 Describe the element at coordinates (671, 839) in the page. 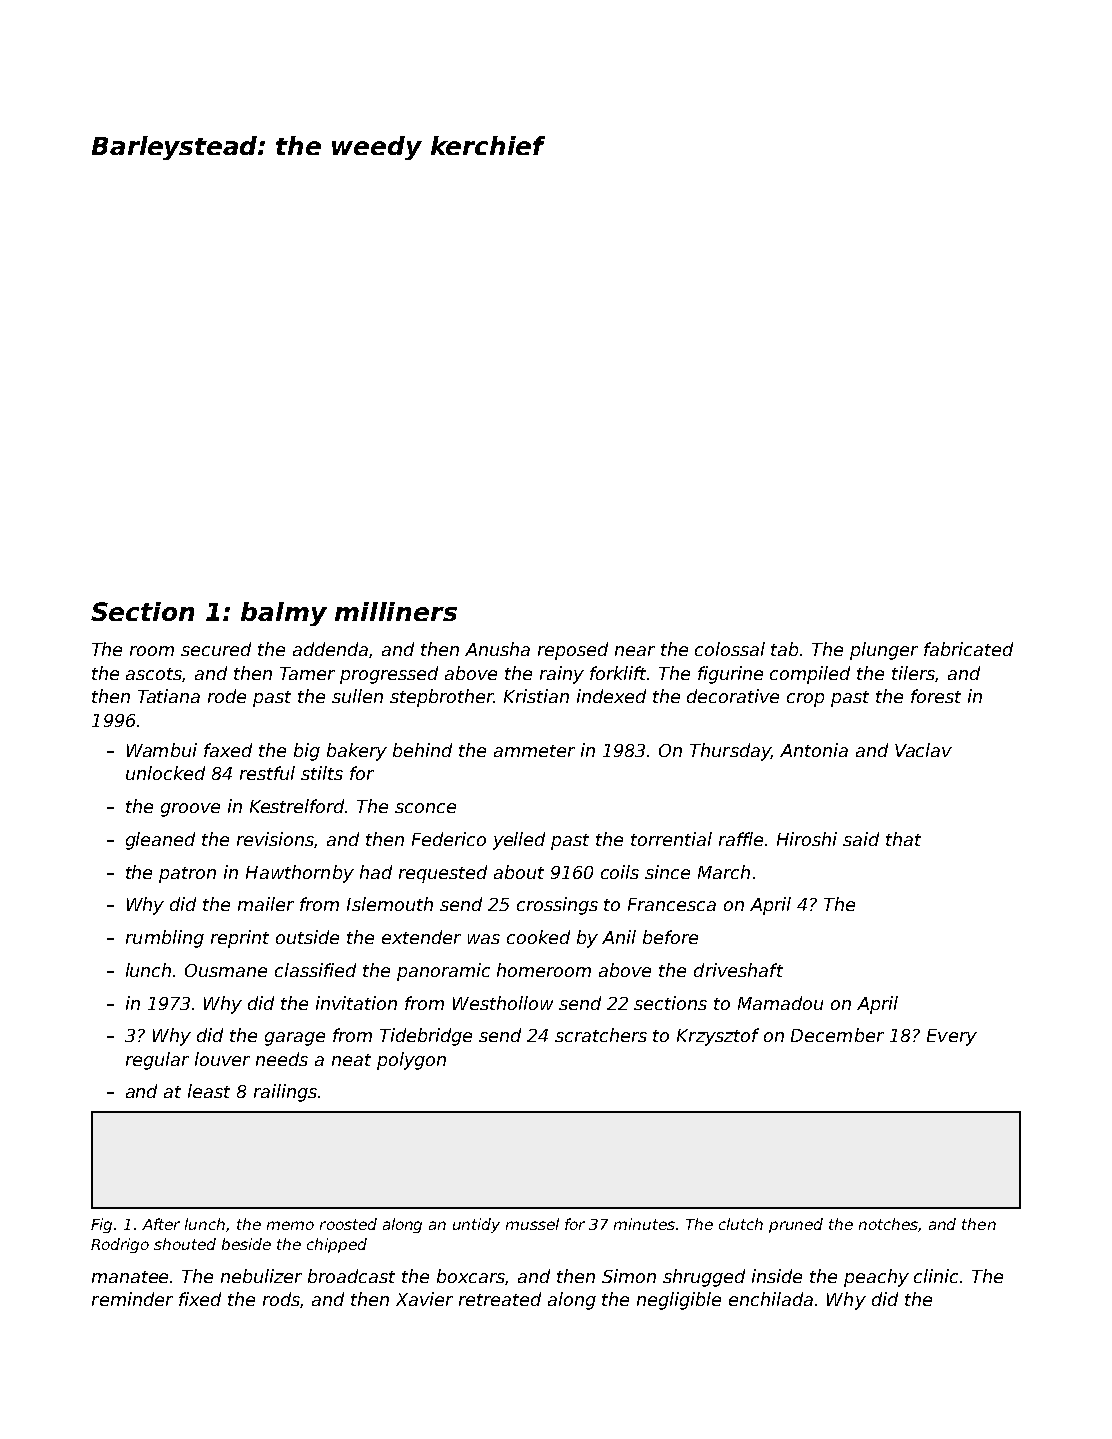

I see `torrential` at that location.
